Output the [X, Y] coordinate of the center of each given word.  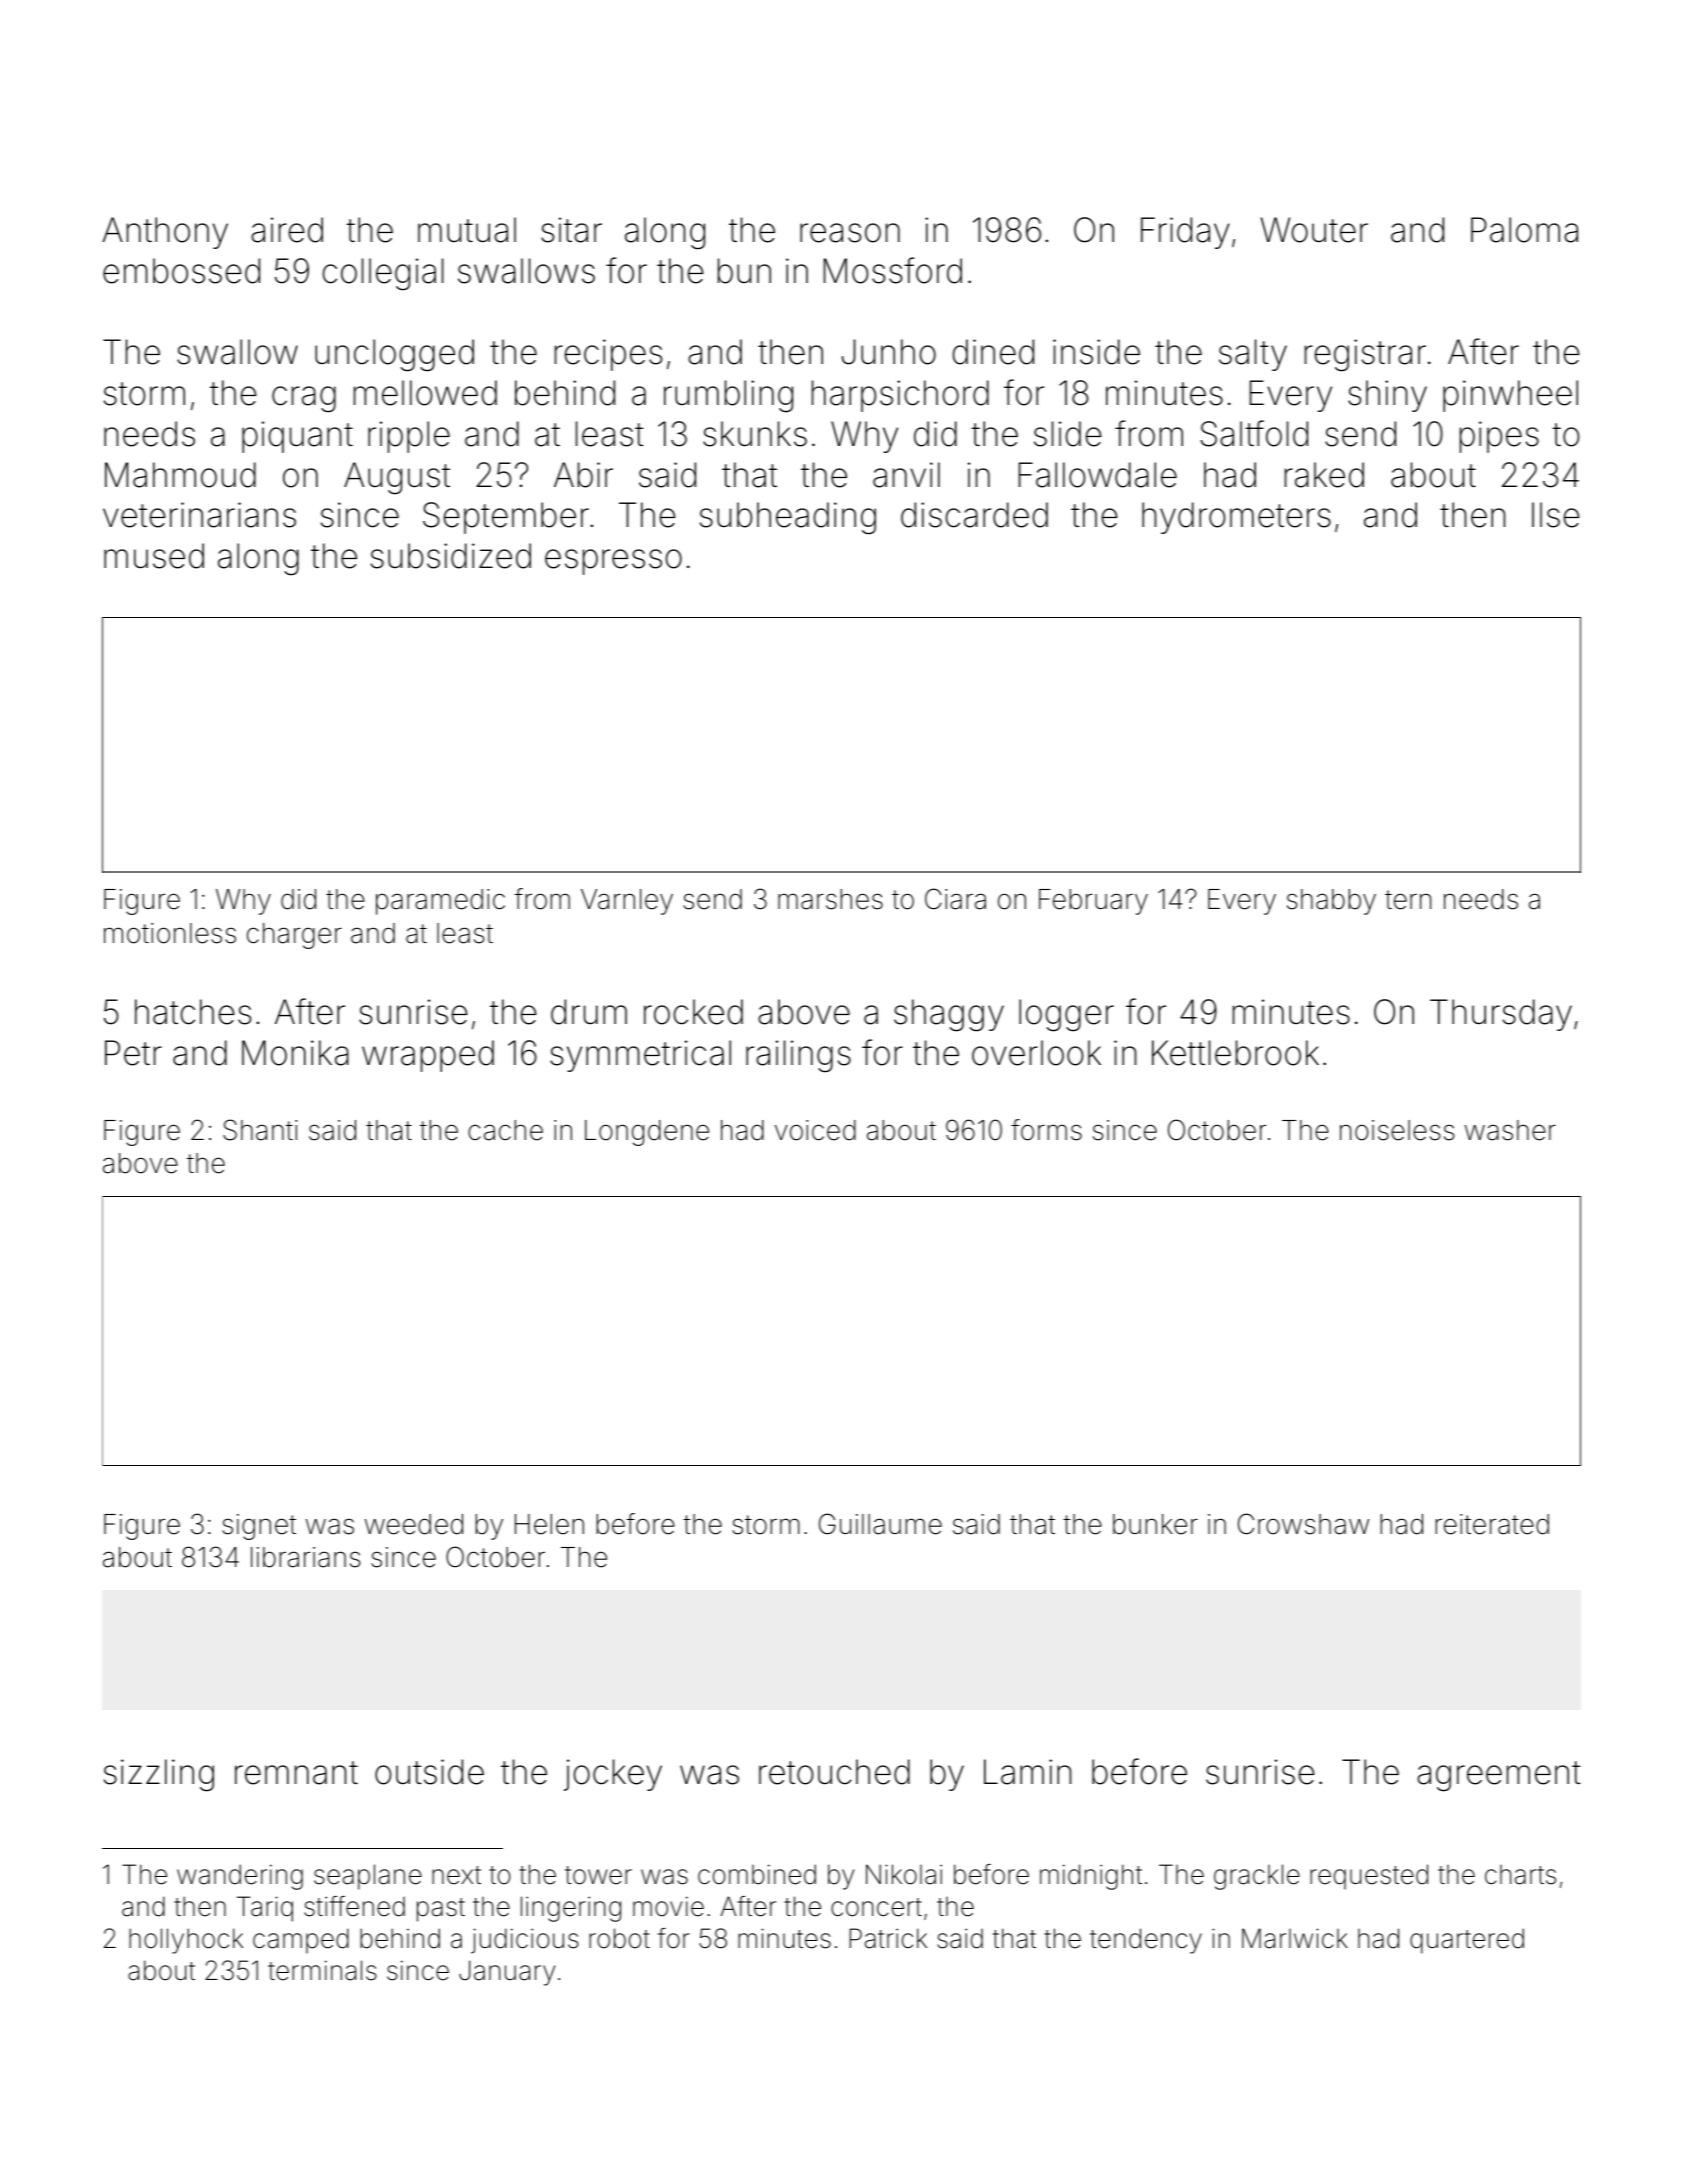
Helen [549, 1524]
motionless [170, 933]
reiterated [1492, 1524]
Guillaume [880, 1524]
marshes [830, 899]
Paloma [1524, 230]
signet [259, 1527]
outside [429, 1772]
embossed [181, 271]
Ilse [1556, 515]
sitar [571, 230]
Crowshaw [1303, 1524]
